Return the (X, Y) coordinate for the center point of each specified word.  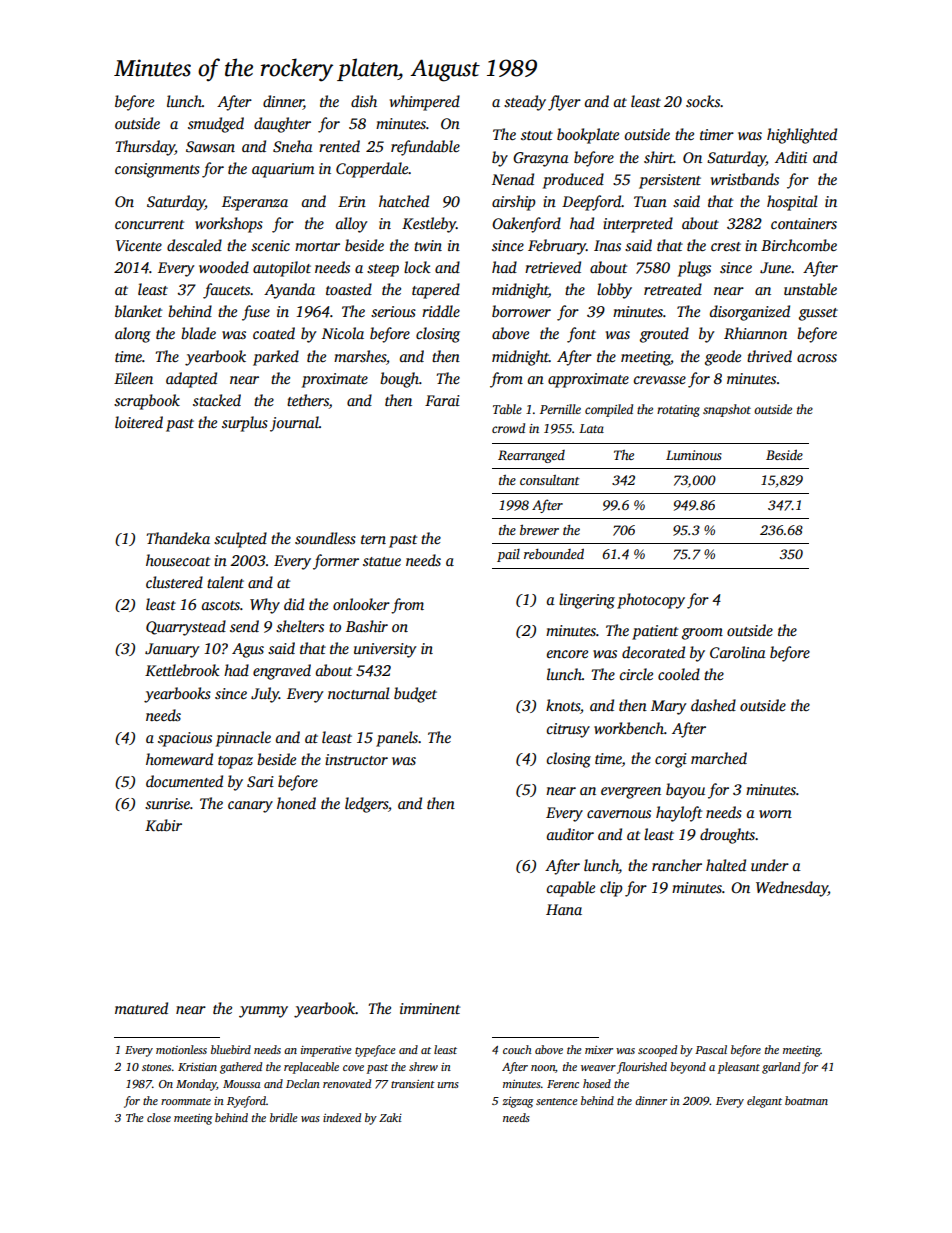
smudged (216, 125)
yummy (263, 1012)
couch (517, 1049)
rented (339, 146)
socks (703, 101)
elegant (764, 1102)
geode (723, 358)
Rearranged (531, 456)
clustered (174, 582)
